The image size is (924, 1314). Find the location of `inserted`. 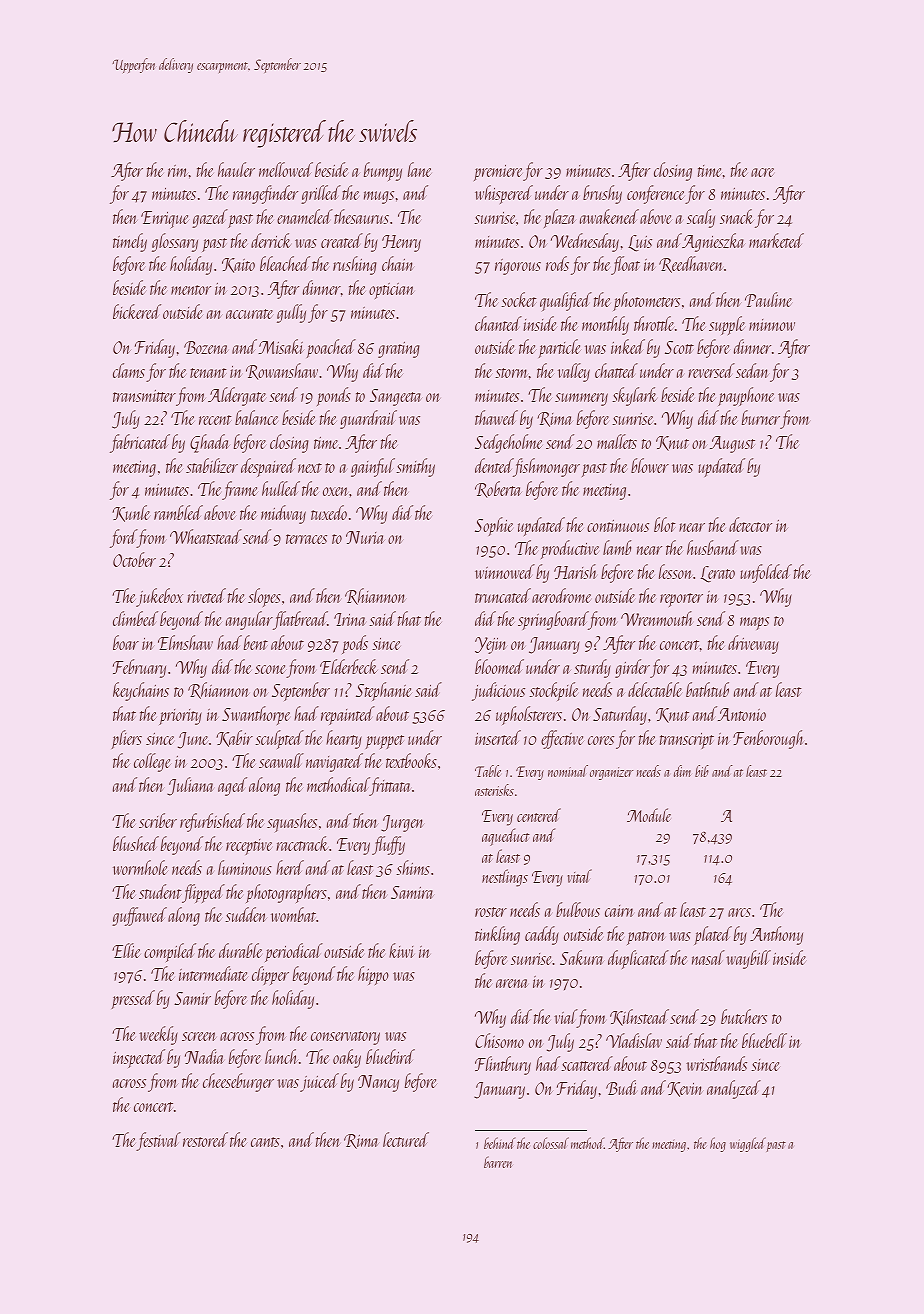

inserted is located at coordinates (498, 737).
